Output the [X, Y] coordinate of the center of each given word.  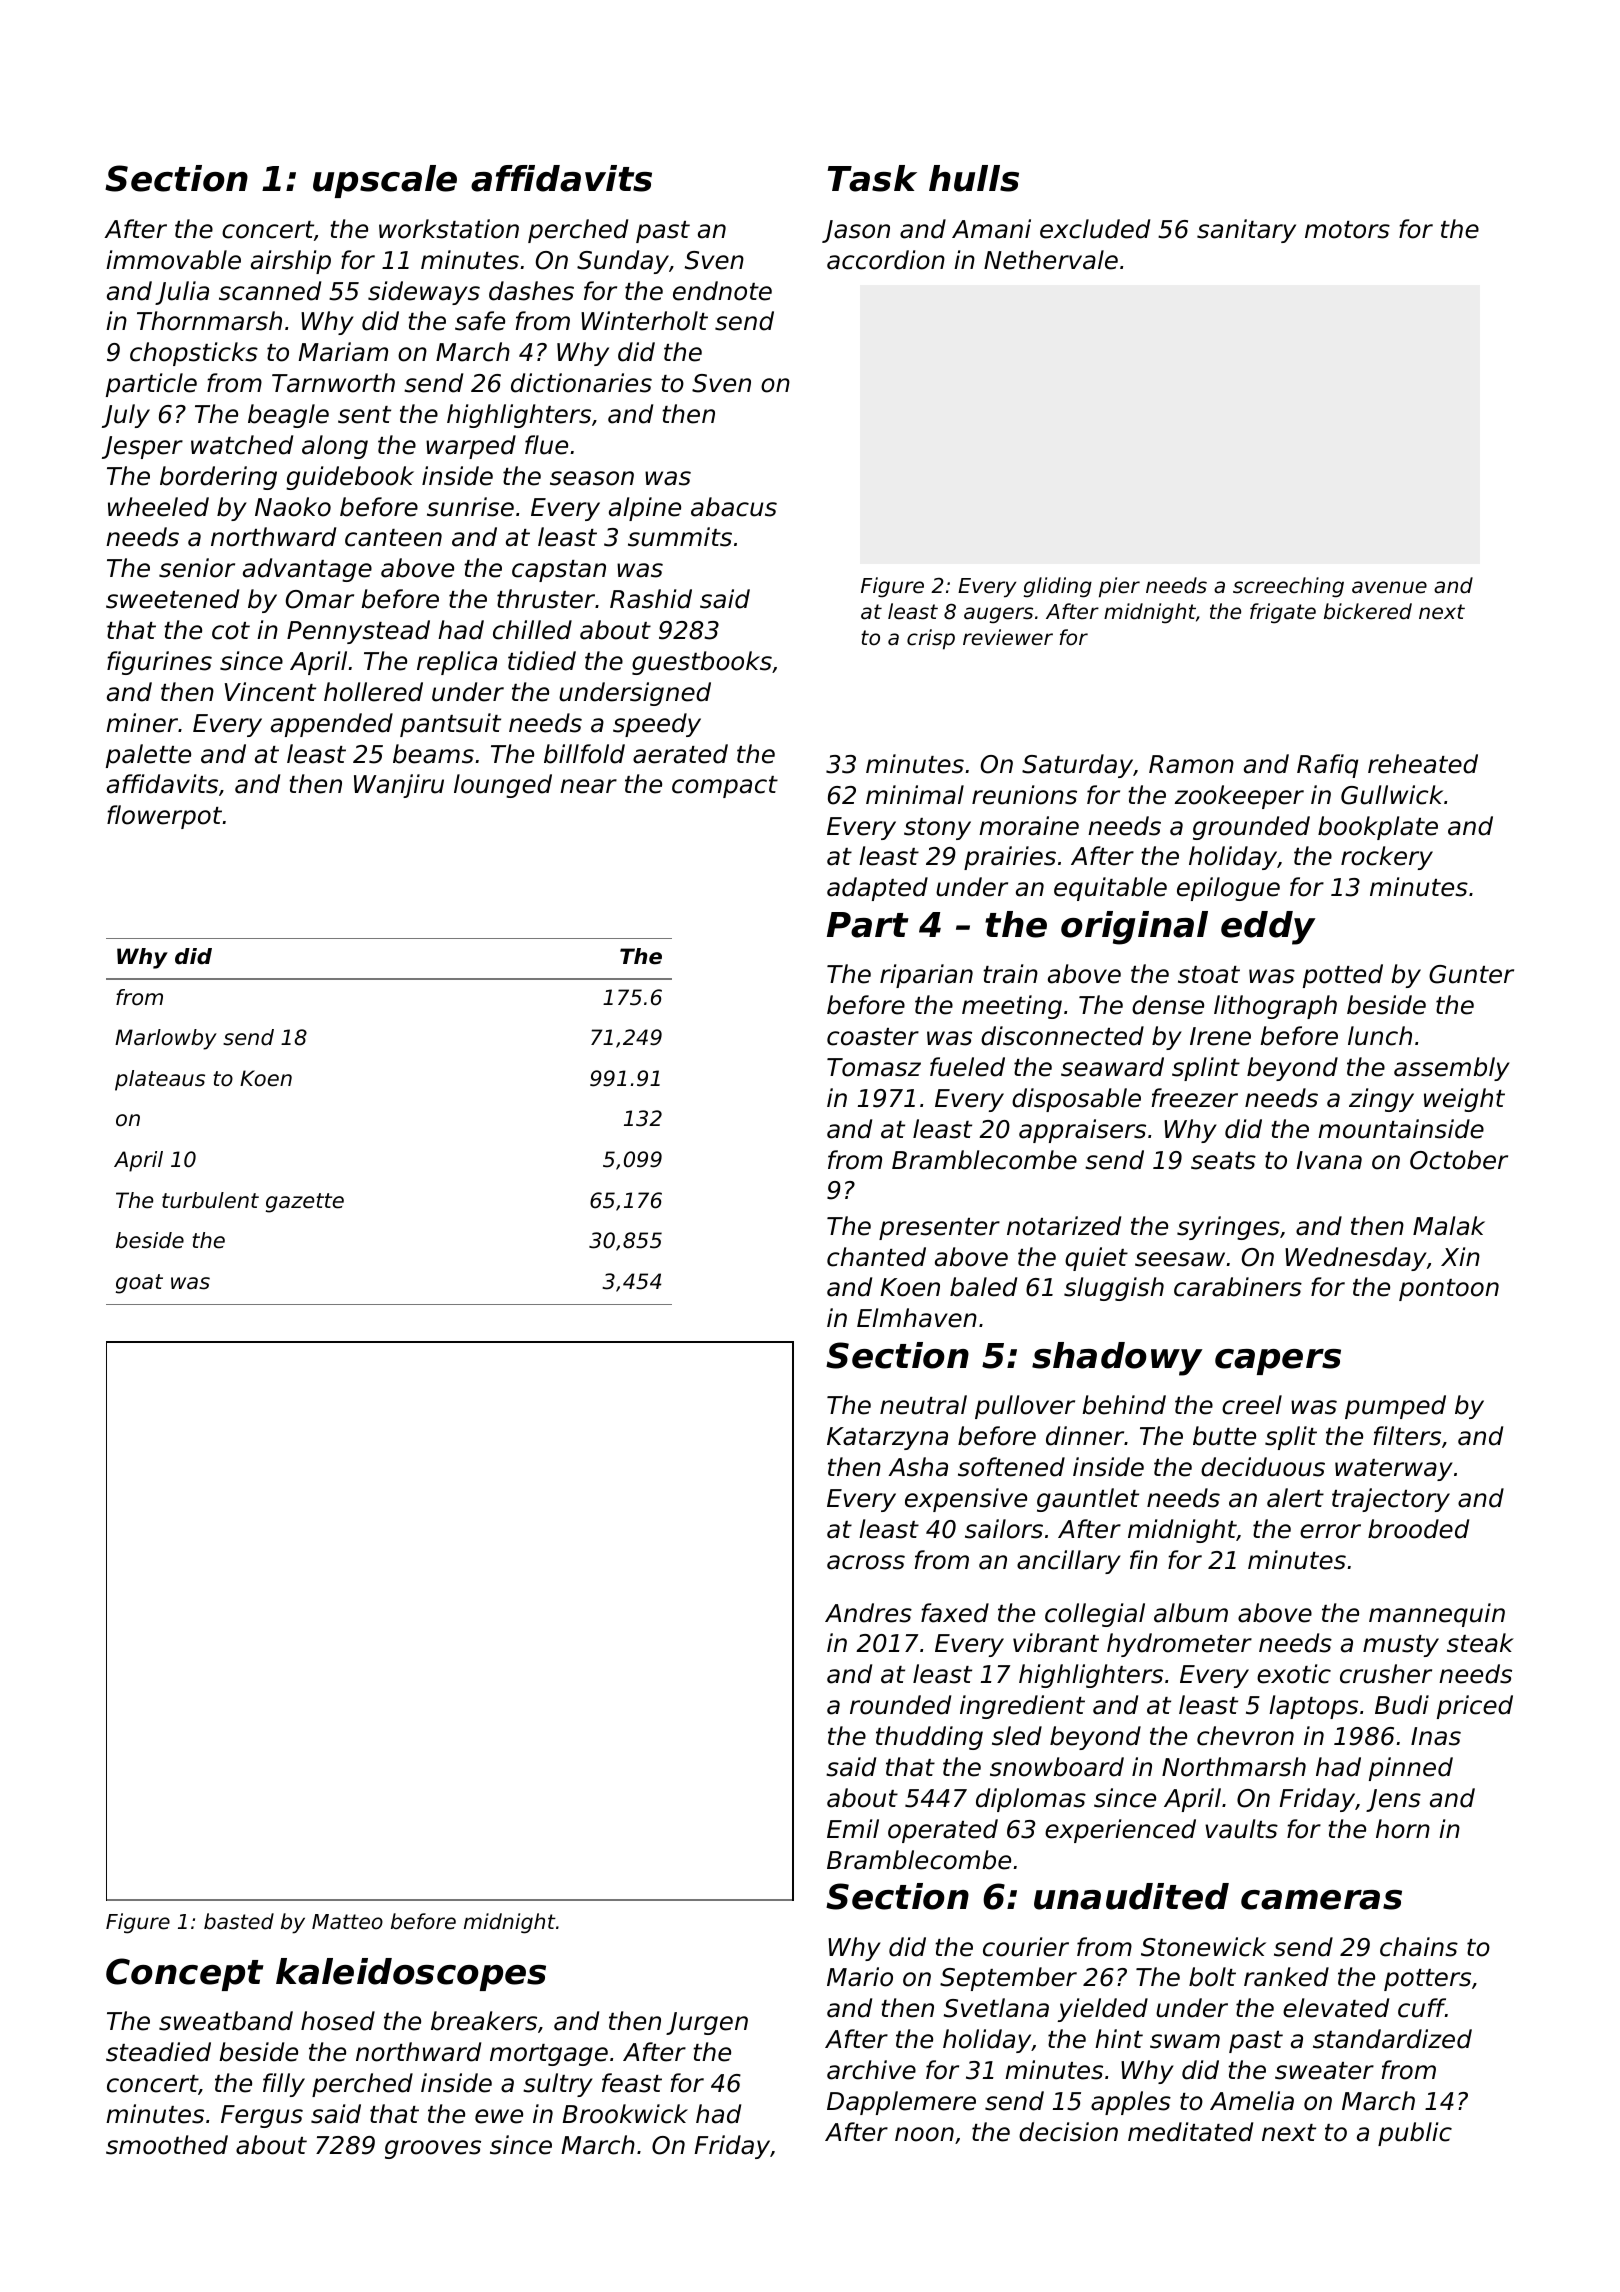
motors [1347, 230]
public [1415, 2134]
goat [139, 1284]
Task [872, 178]
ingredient [1022, 1707]
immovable [173, 260]
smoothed [167, 2145]
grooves [433, 2149]
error [1330, 1531]
